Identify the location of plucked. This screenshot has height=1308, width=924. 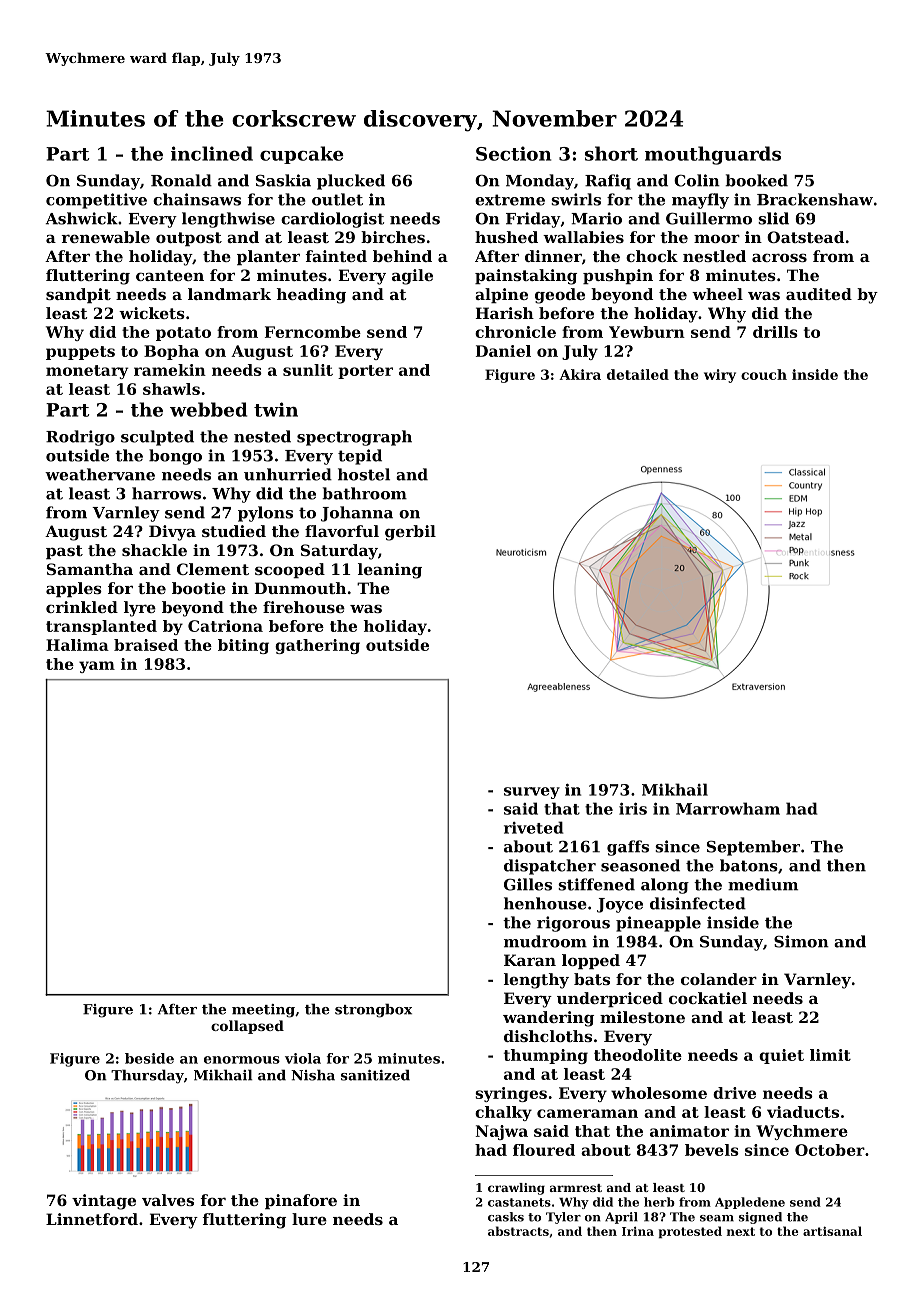
(351, 182).
